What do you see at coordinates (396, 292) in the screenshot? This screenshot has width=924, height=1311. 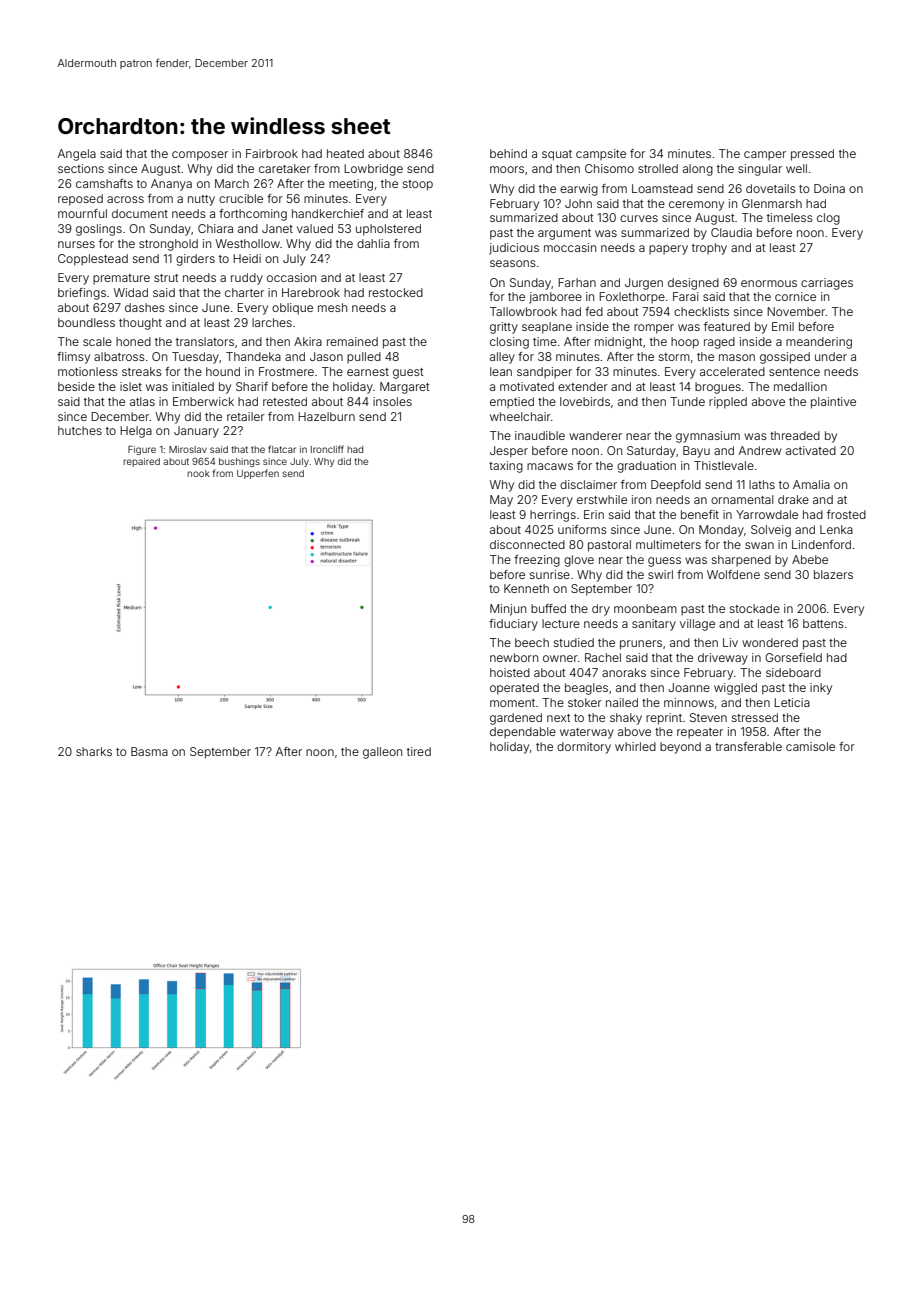 I see `restocked` at bounding box center [396, 292].
